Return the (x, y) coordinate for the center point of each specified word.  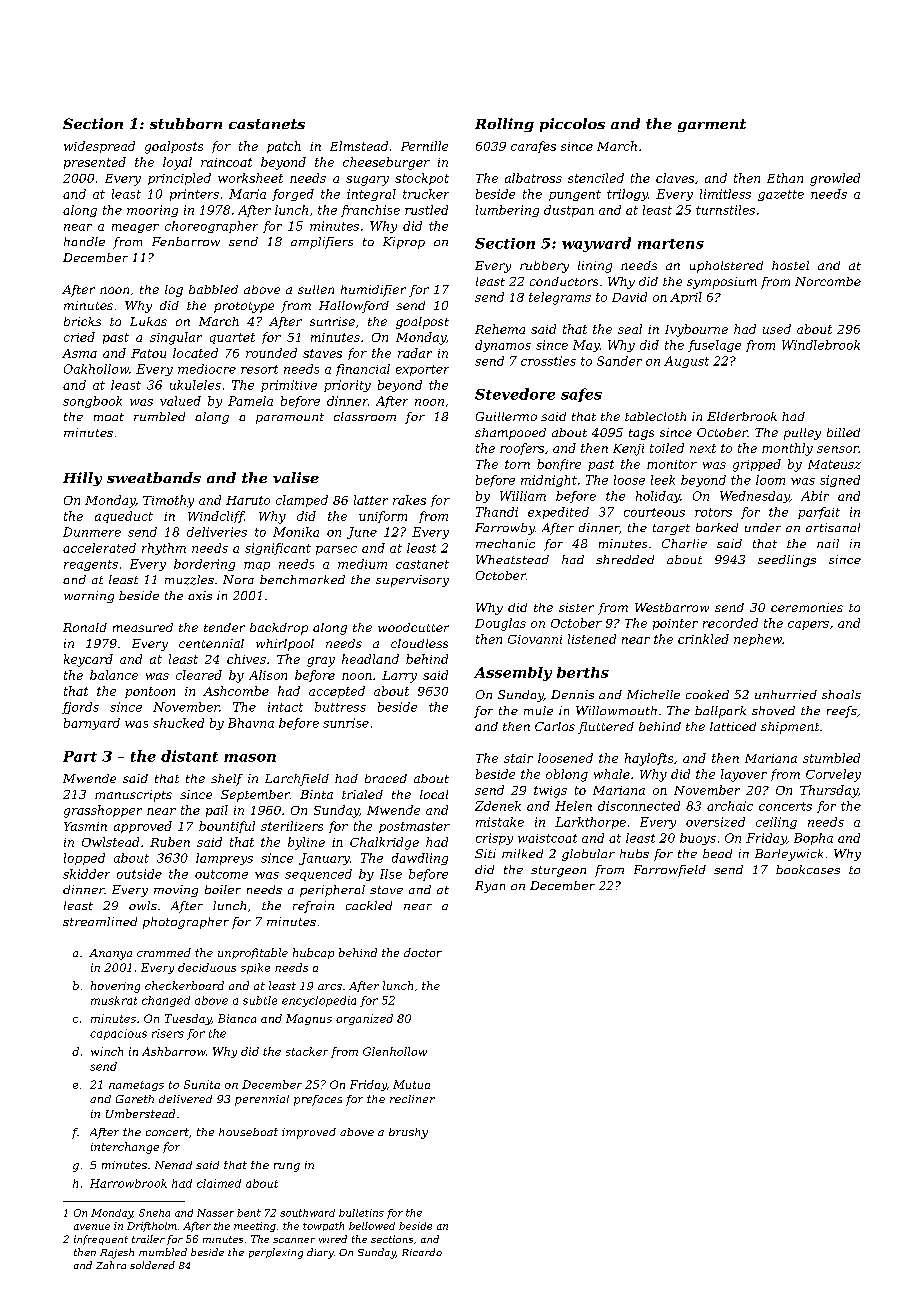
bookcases (808, 869)
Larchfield (297, 780)
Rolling (504, 125)
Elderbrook (742, 416)
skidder (86, 874)
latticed (733, 726)
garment (712, 125)
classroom (365, 416)
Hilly (82, 479)
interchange (125, 1148)
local (434, 794)
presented (95, 163)
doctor (423, 952)
